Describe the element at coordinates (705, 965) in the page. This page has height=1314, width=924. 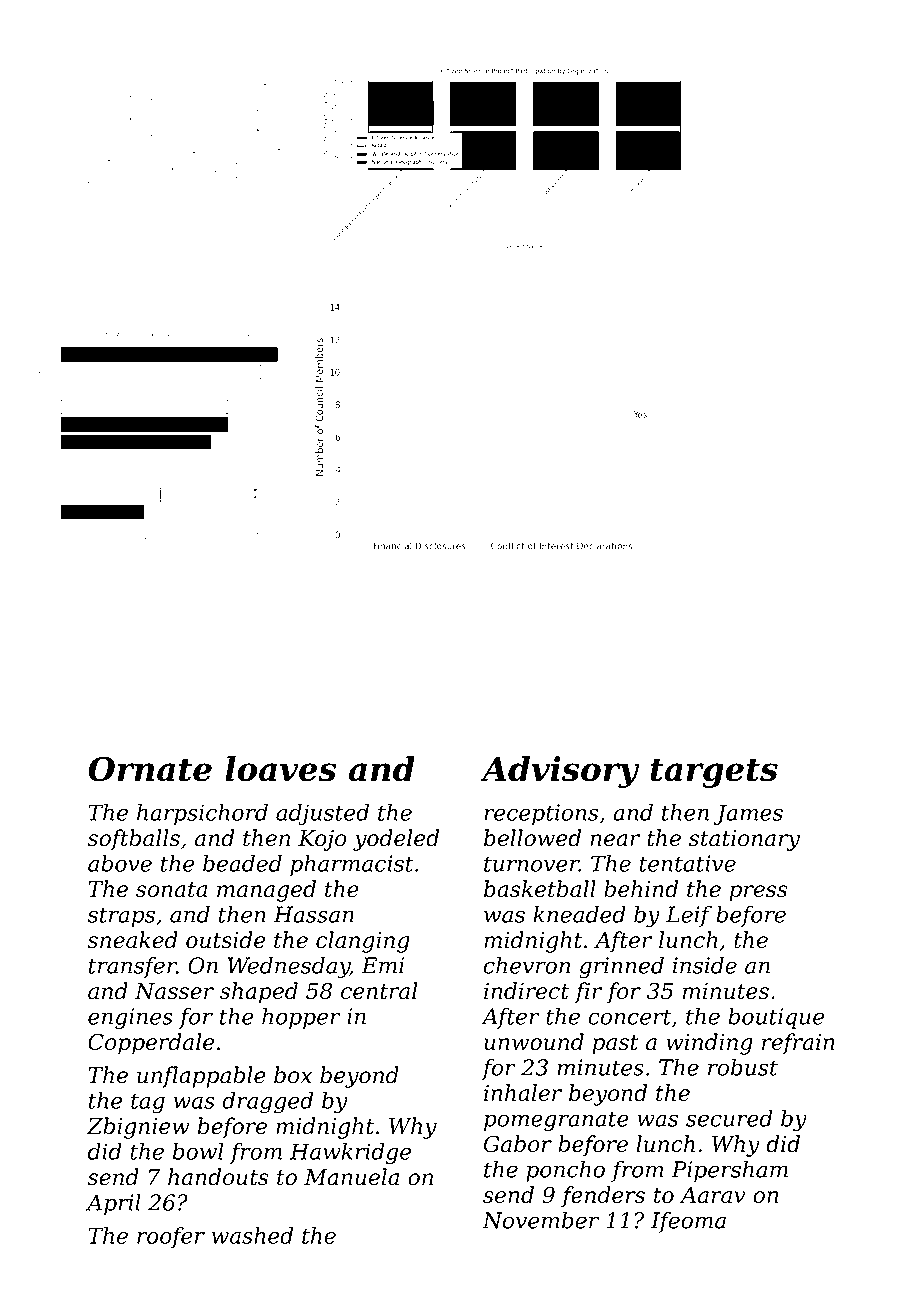
I see `inside` at that location.
